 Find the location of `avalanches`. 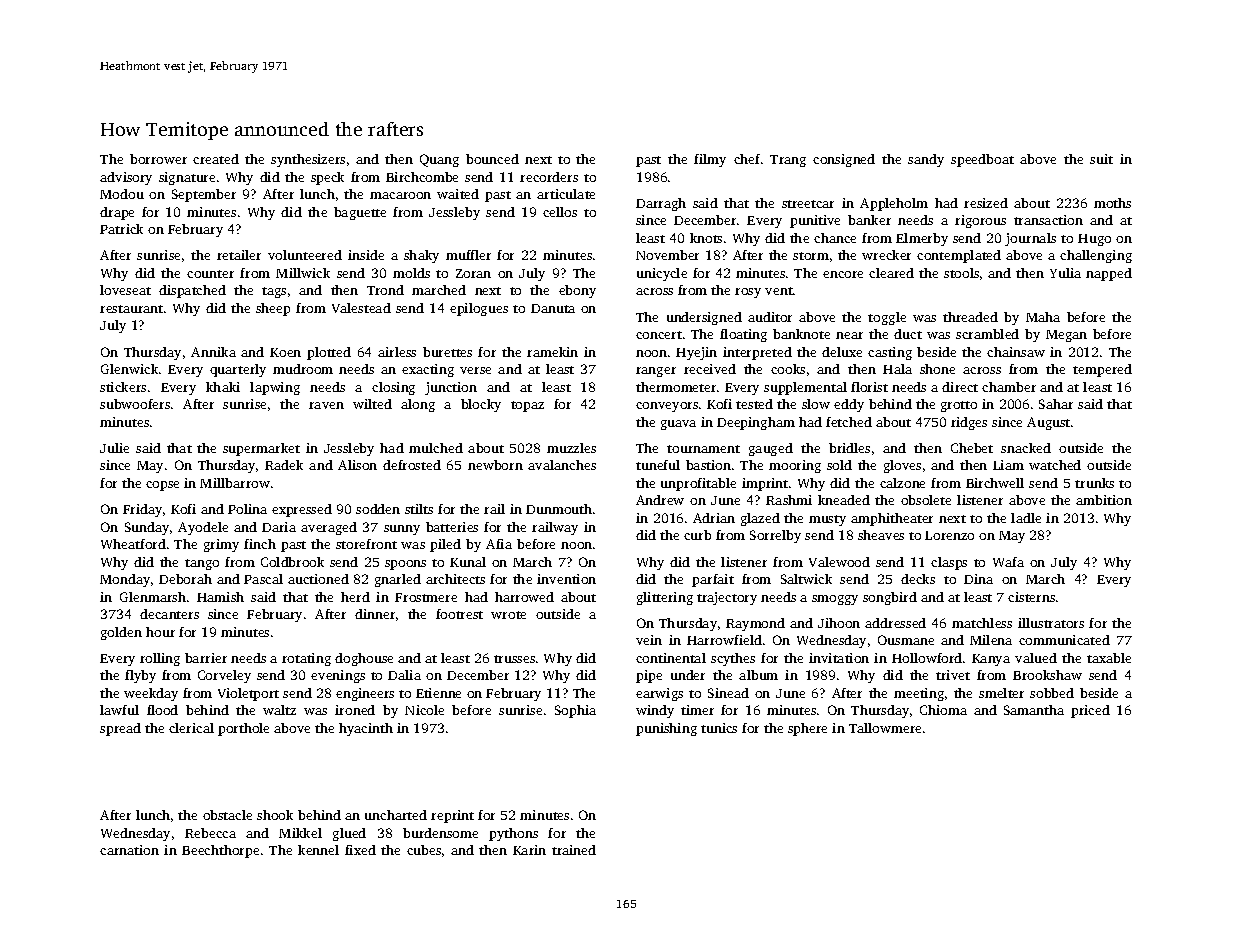

avalanches is located at coordinates (562, 465).
